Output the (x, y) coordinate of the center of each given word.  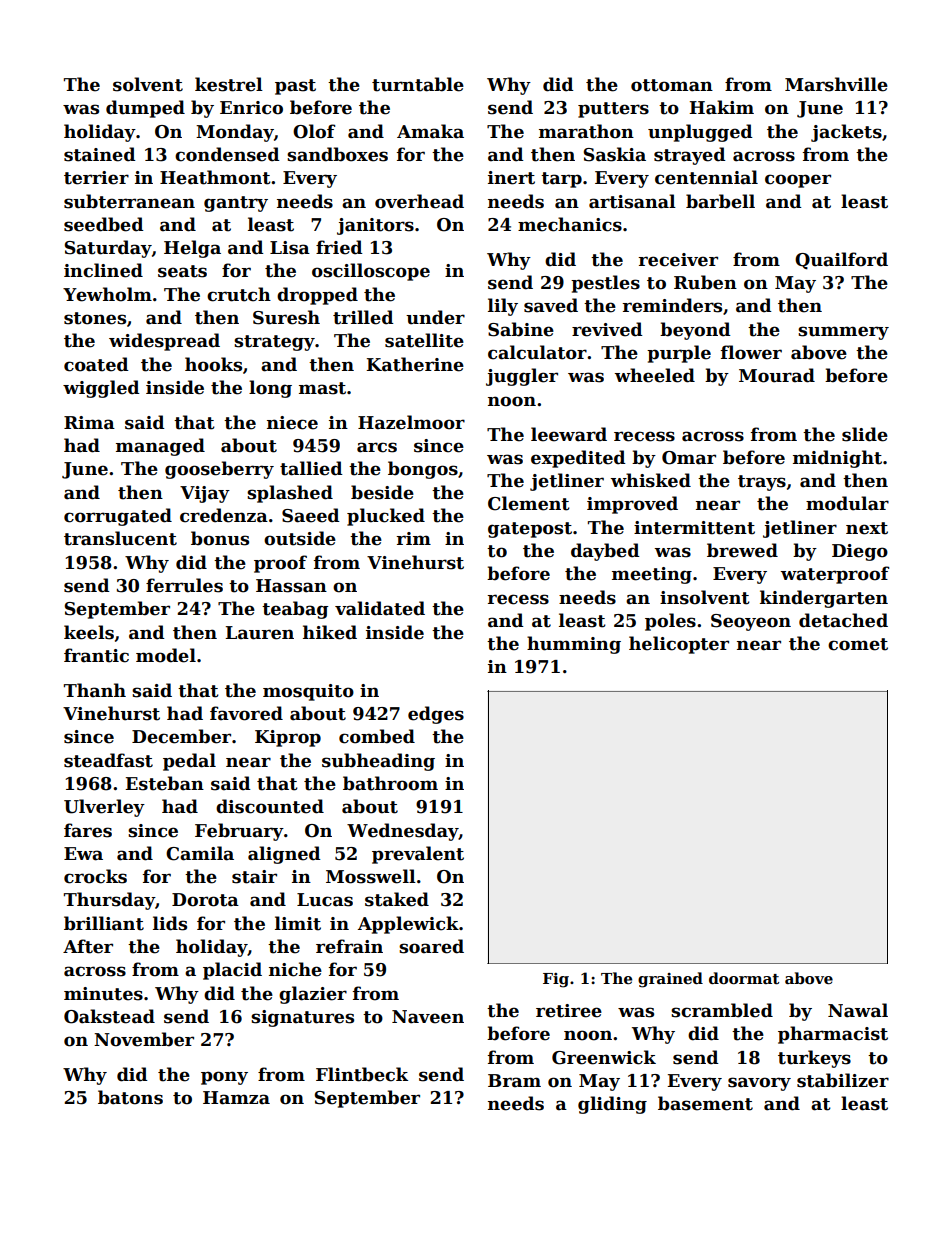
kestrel (229, 84)
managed (160, 447)
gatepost (530, 530)
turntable (418, 84)
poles (670, 622)
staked (397, 899)
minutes (103, 994)
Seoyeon (751, 622)
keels (89, 632)
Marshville (836, 84)
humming (574, 645)
